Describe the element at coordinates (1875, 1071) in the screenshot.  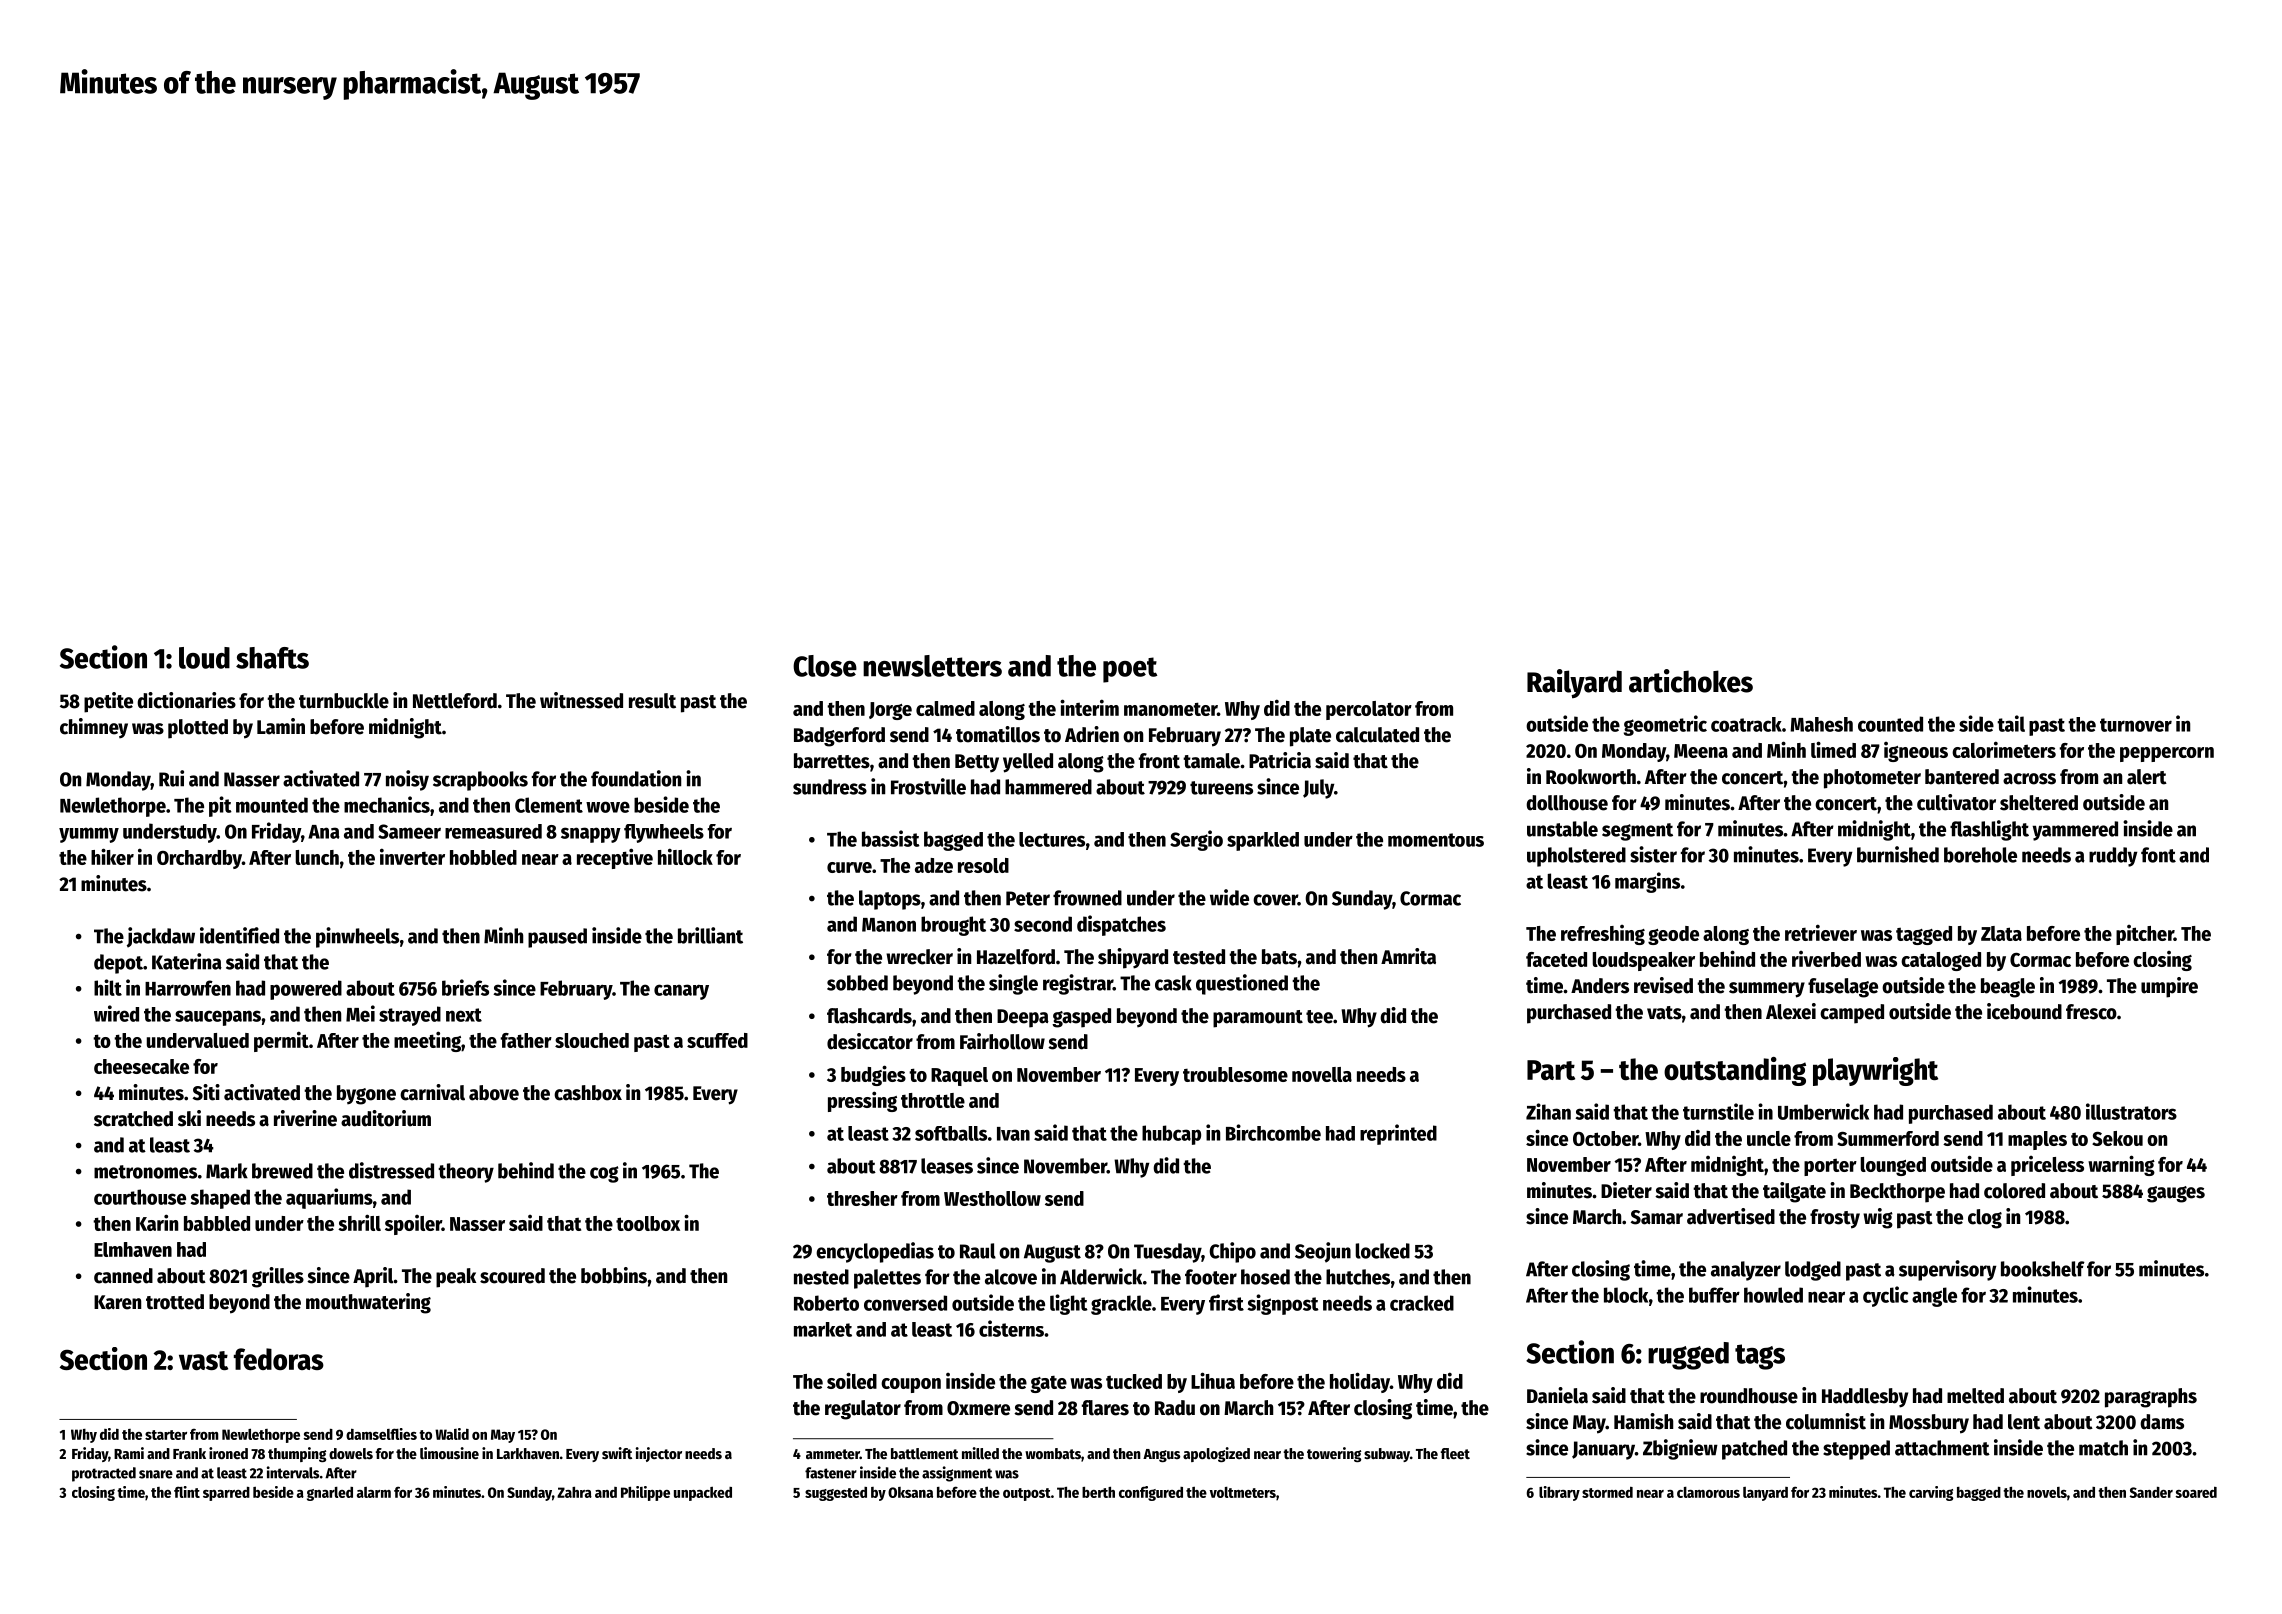
I see `playwright` at that location.
